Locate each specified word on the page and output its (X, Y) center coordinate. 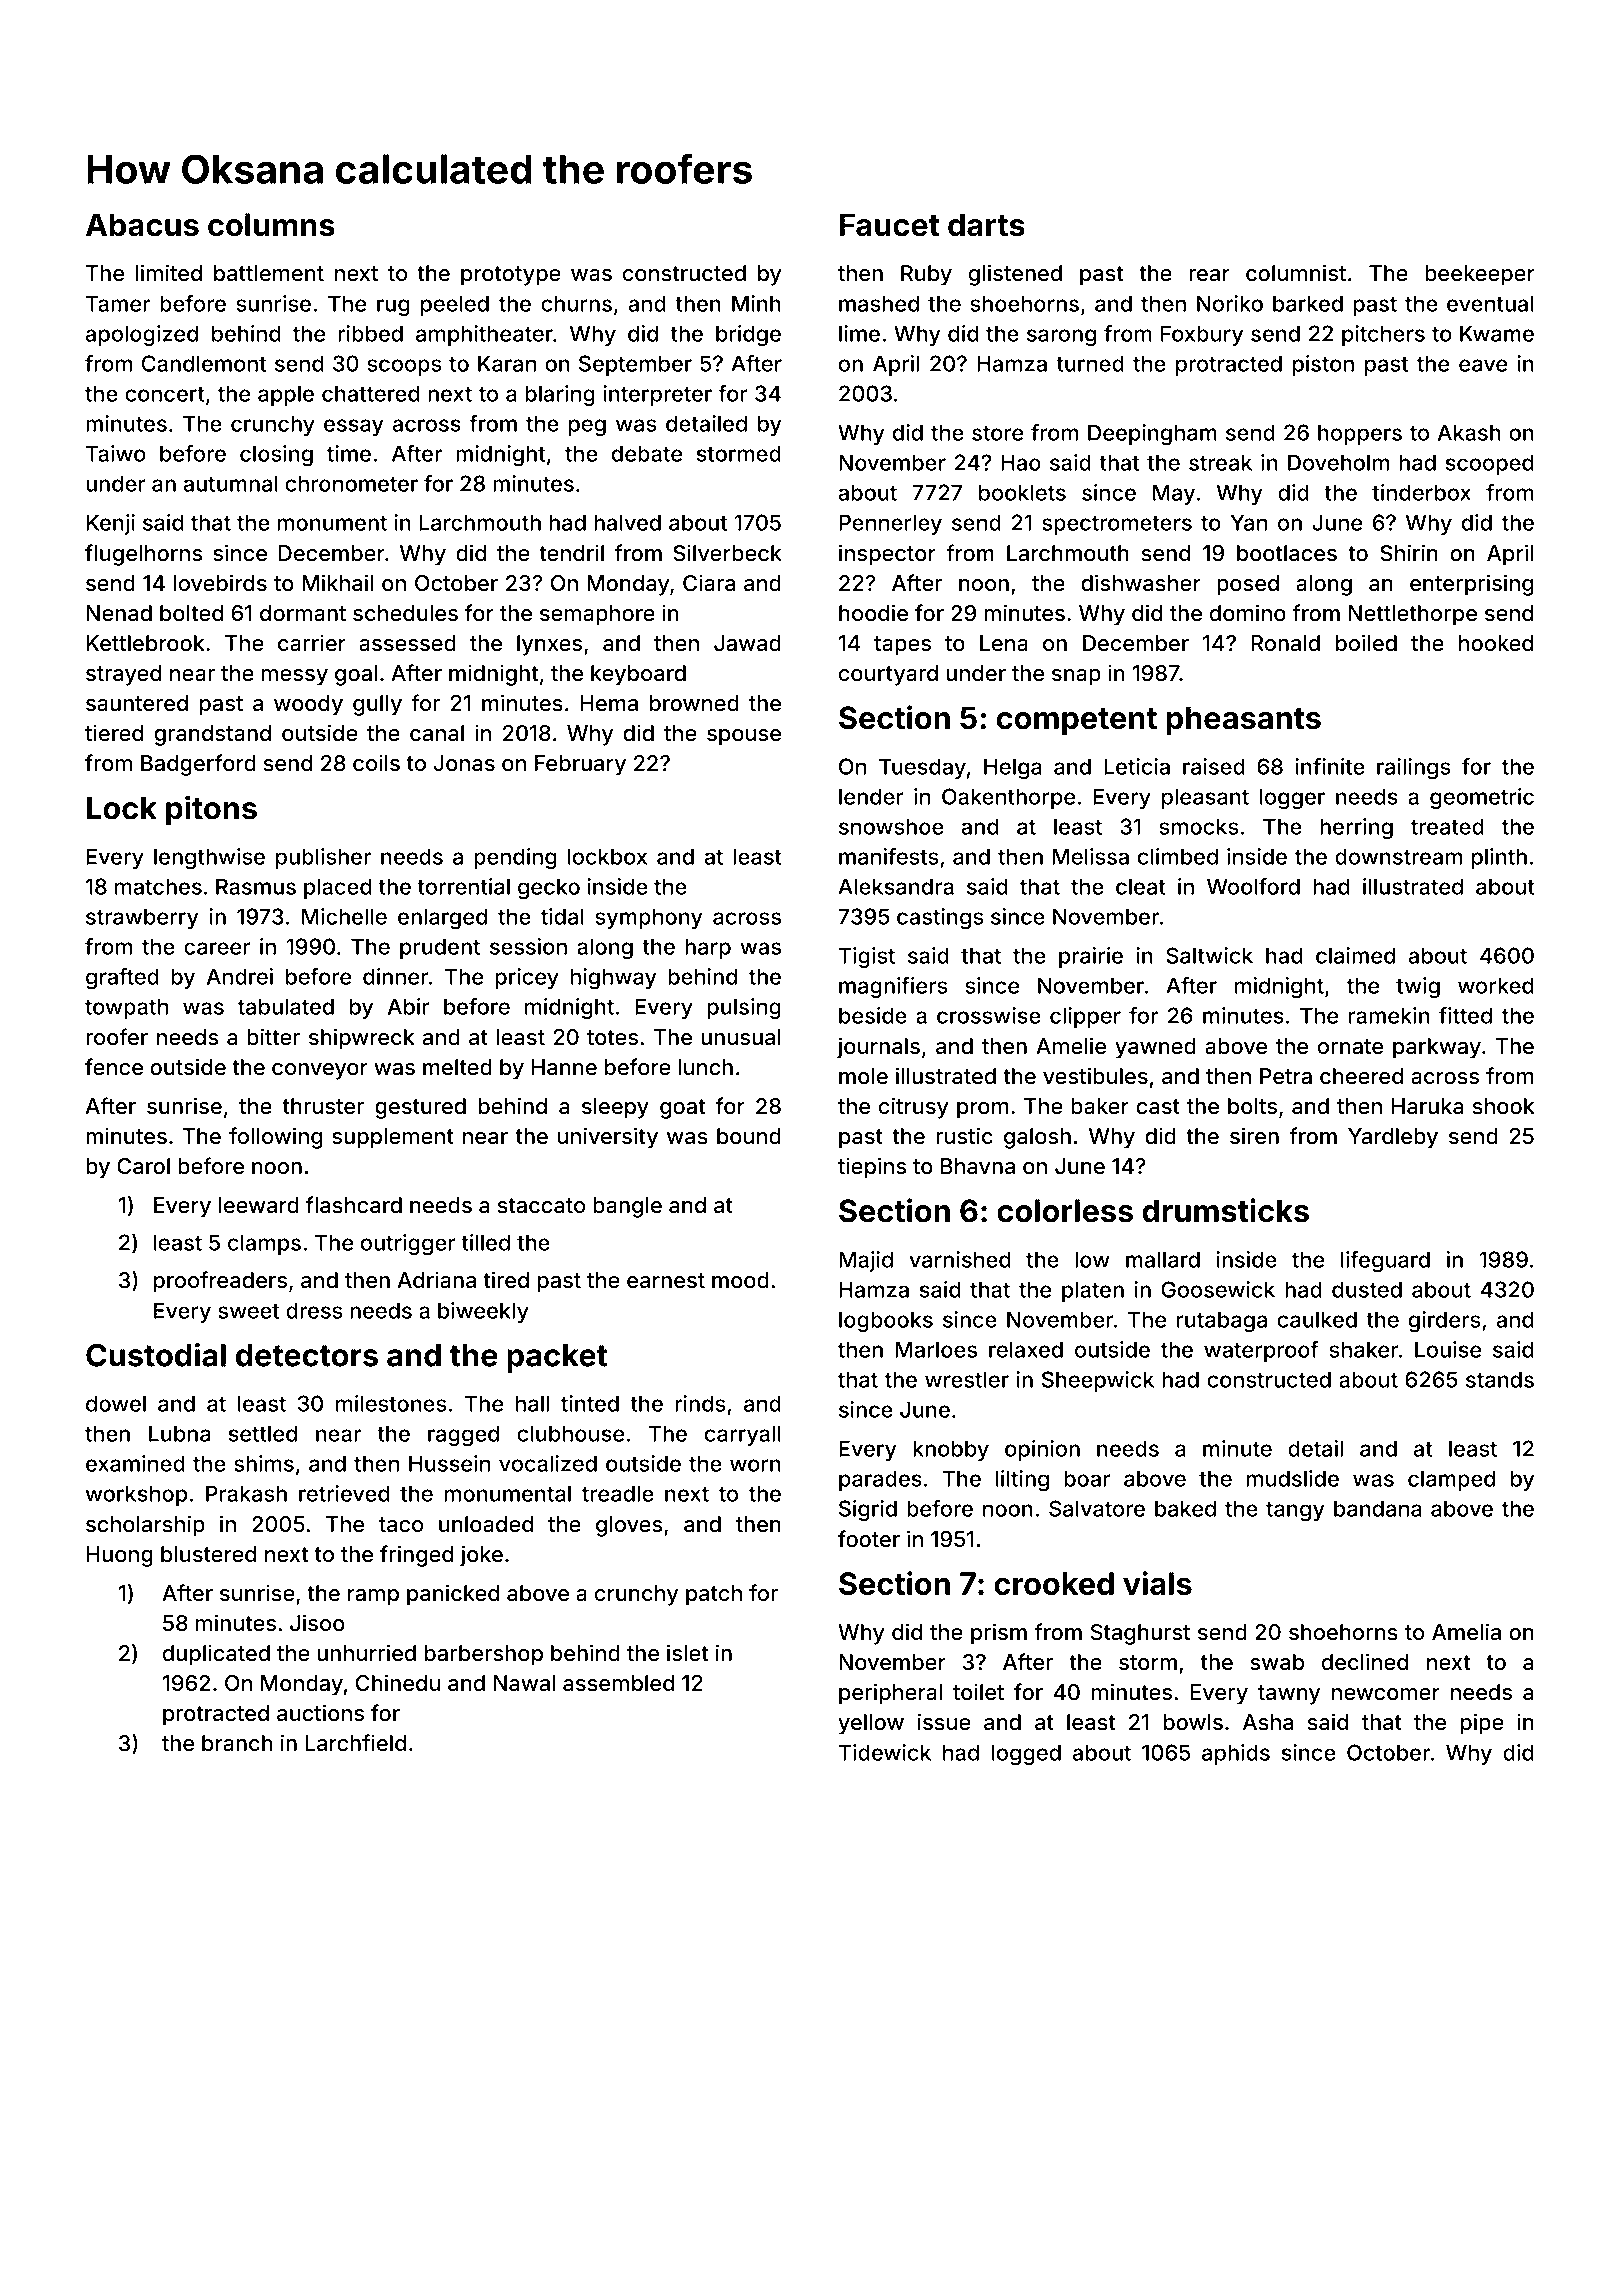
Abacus (142, 225)
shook (1504, 1106)
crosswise (989, 1015)
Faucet (889, 225)
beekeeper (1480, 275)
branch (237, 1743)
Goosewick (1218, 1289)
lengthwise (209, 858)
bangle (627, 1207)
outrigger (408, 1244)
